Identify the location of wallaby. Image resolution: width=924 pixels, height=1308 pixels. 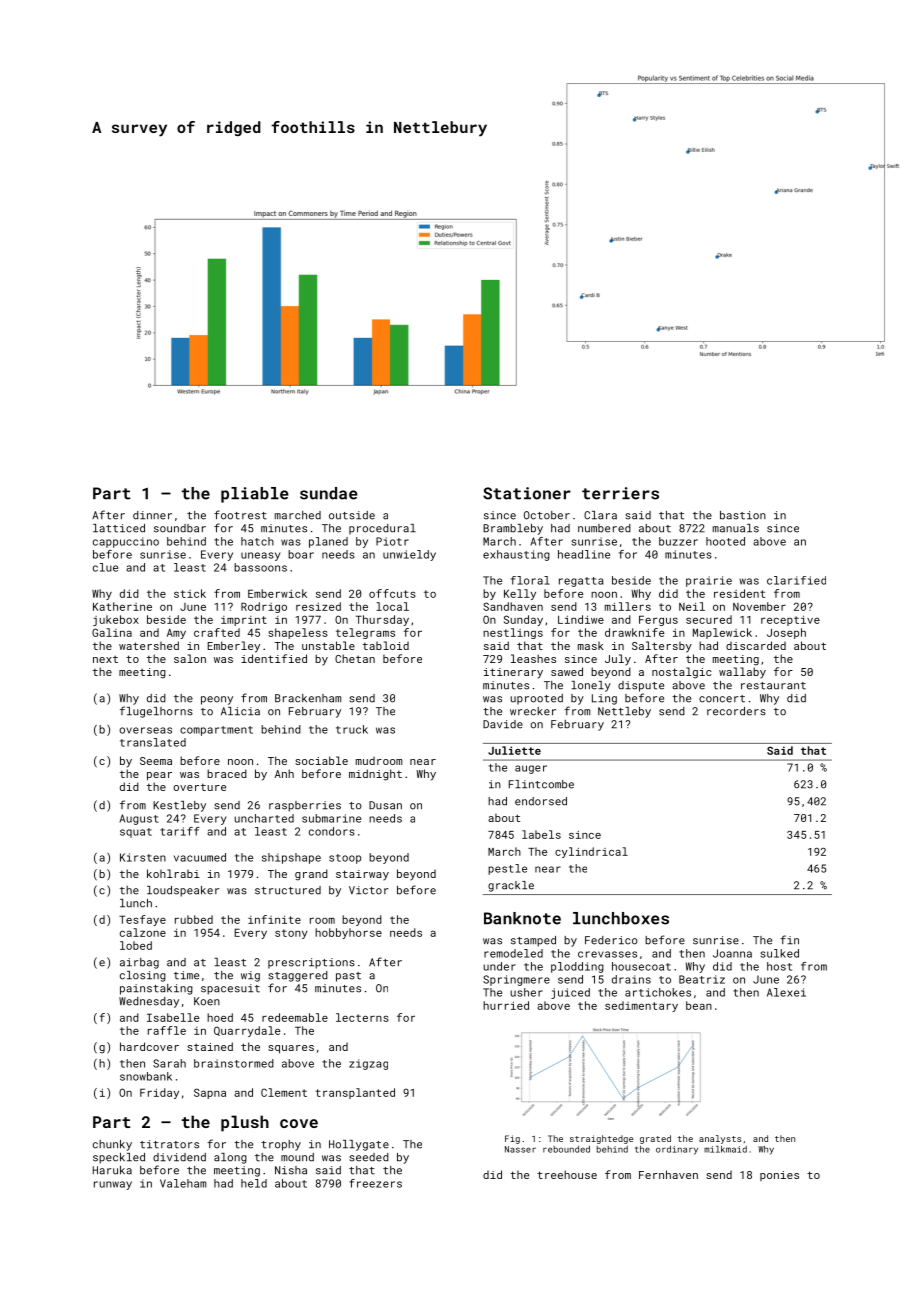
(742, 673).
